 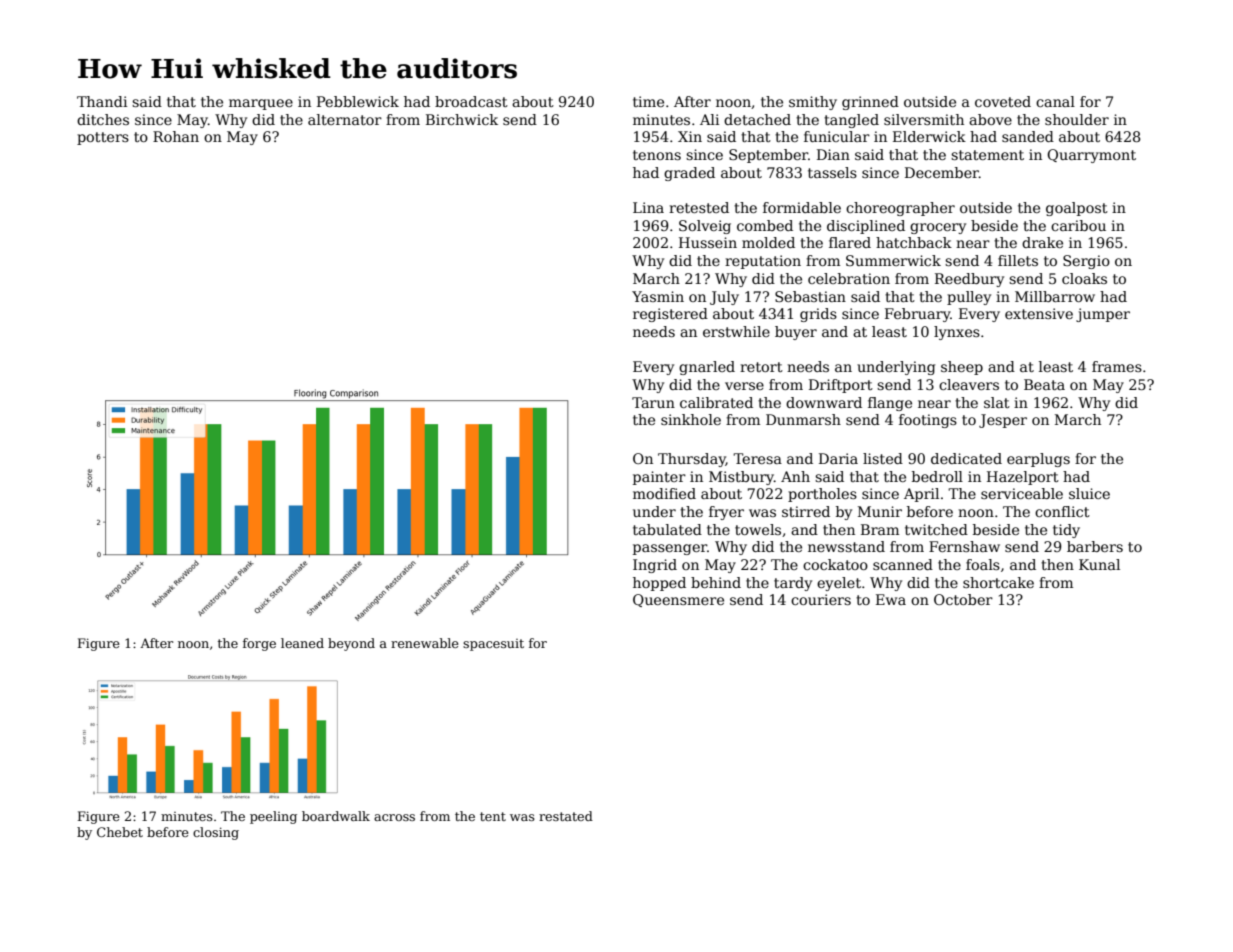 What do you see at coordinates (670, 549) in the screenshot?
I see `passenger` at bounding box center [670, 549].
